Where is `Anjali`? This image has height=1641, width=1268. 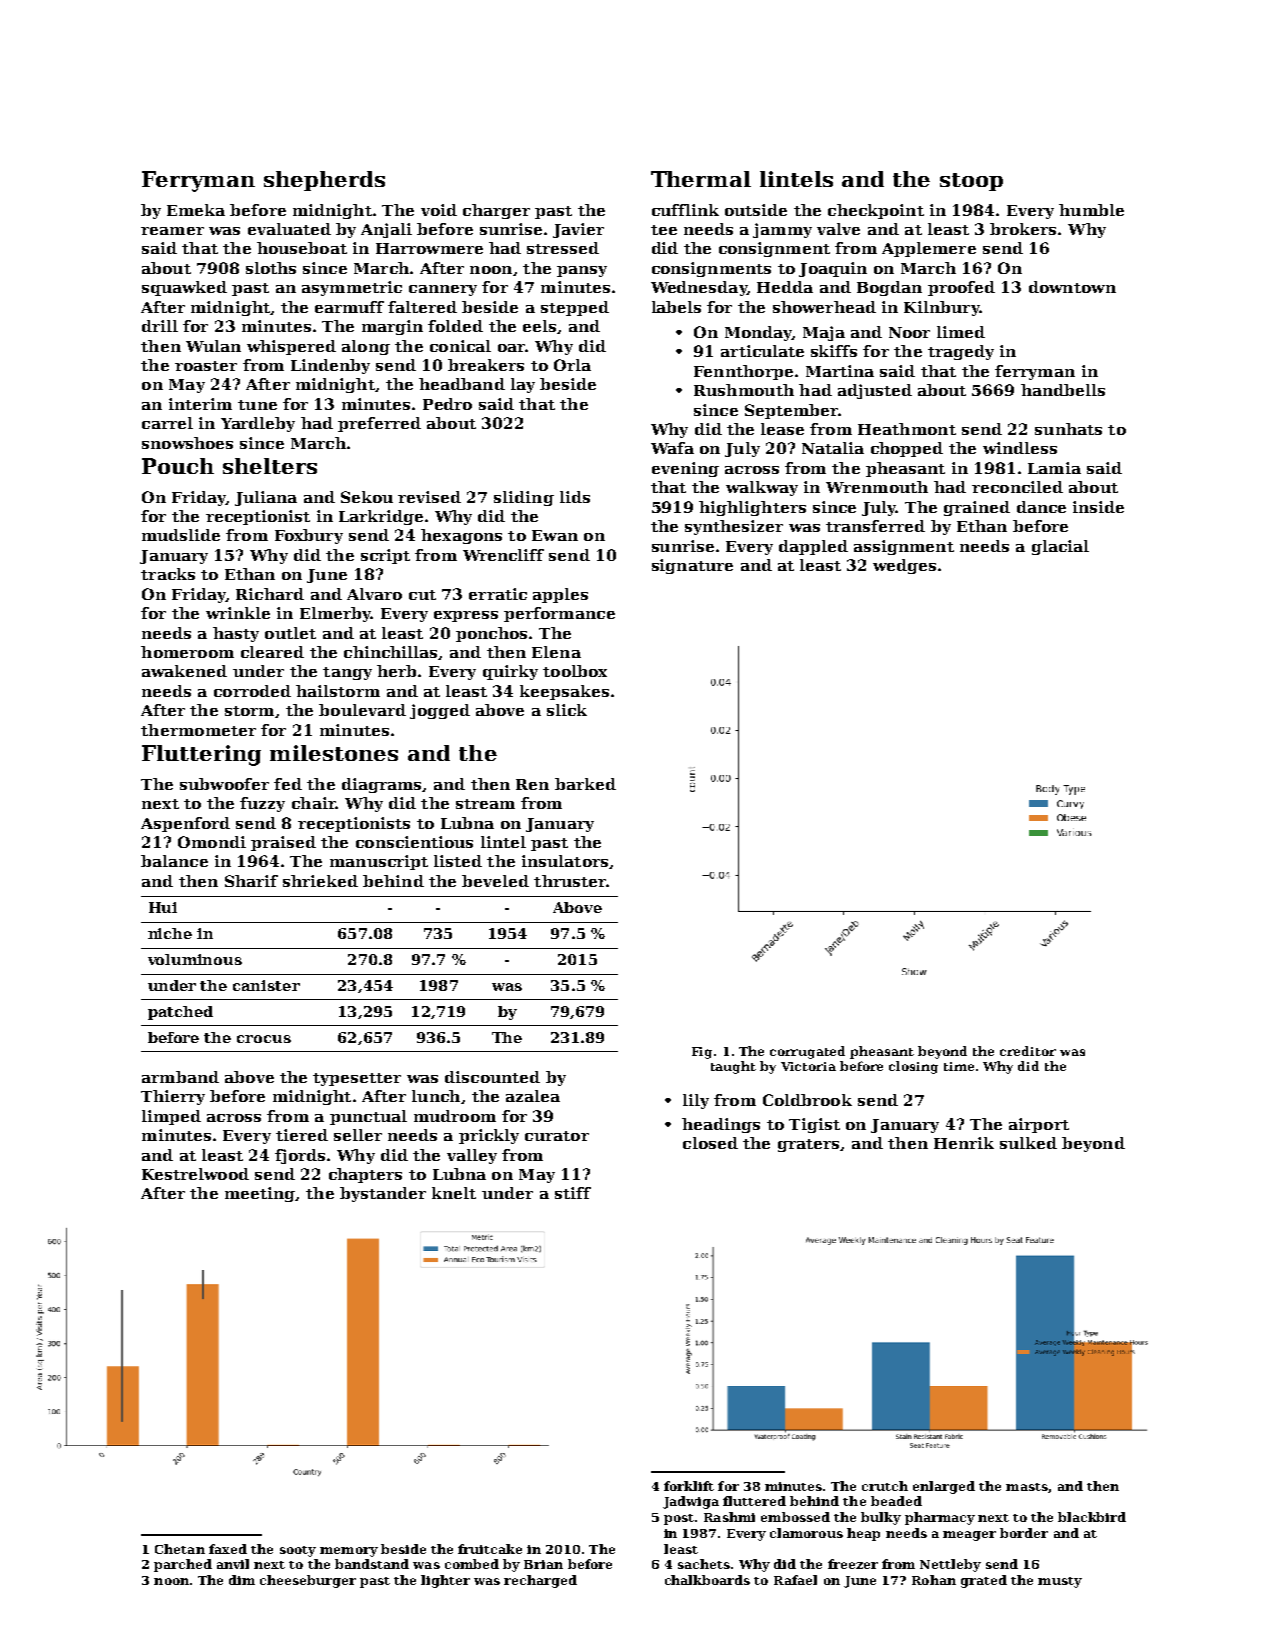
Anjali is located at coordinates (386, 230).
